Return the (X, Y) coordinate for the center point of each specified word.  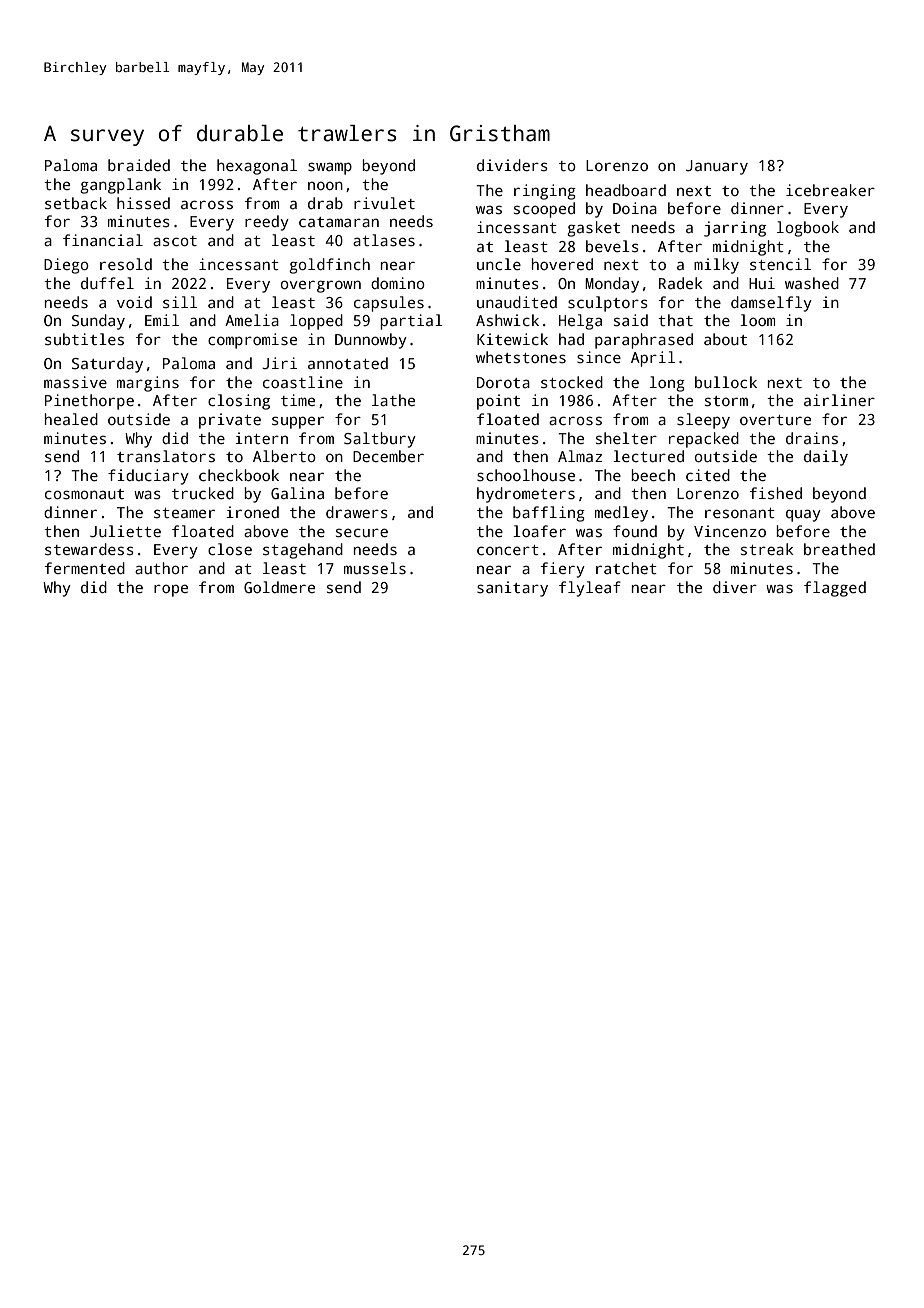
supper (298, 422)
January (717, 167)
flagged (835, 589)
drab (325, 203)
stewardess (89, 549)
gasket (593, 229)
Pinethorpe (89, 402)
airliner (839, 400)
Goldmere (279, 587)
